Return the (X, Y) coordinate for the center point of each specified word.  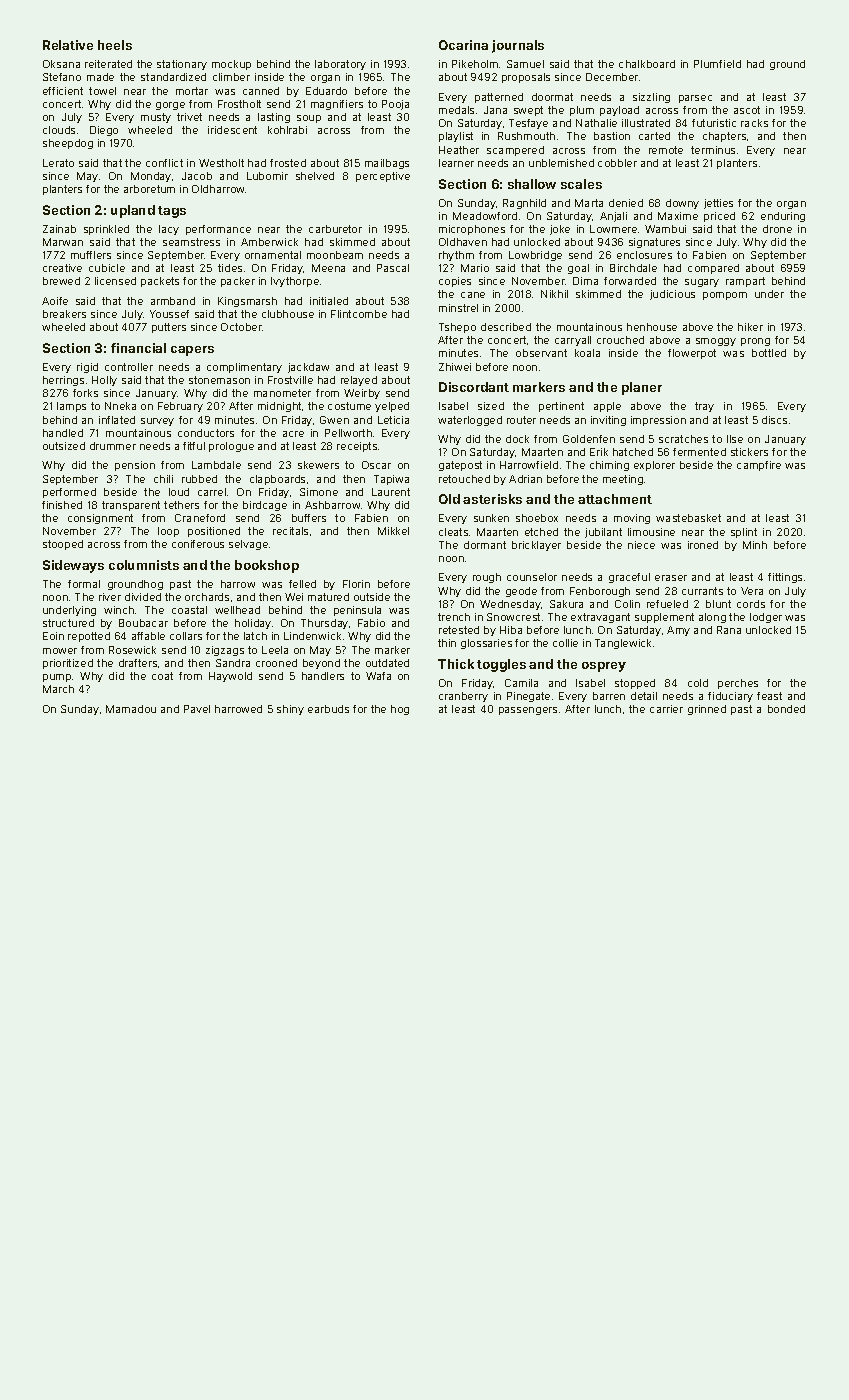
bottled (769, 353)
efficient (63, 91)
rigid (87, 368)
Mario (475, 268)
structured (68, 623)
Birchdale (633, 268)
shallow (532, 184)
